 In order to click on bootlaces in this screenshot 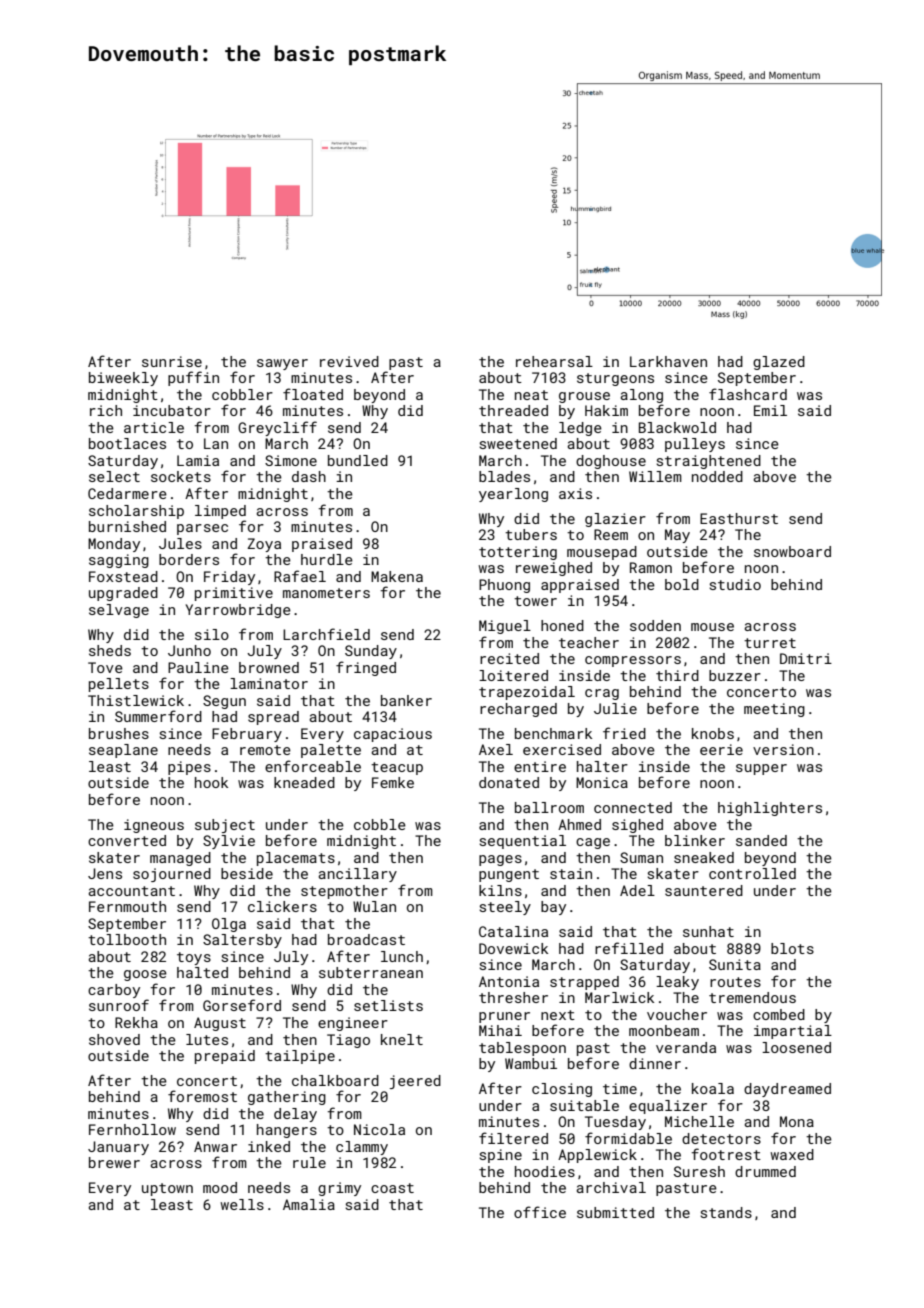, I will do `click(127, 443)`.
